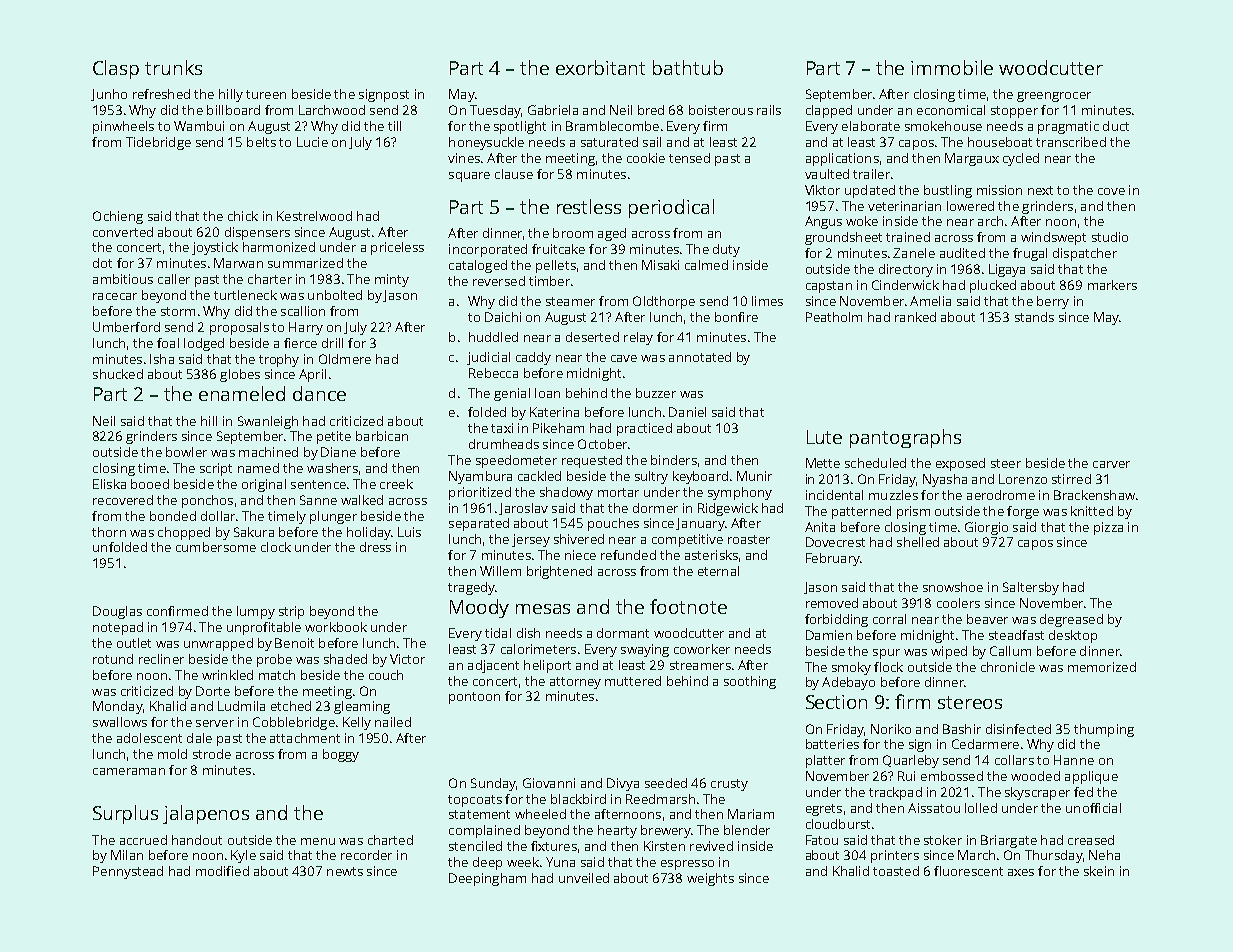 This screenshot has width=1233, height=952. What do you see at coordinates (516, 461) in the screenshot?
I see `speedometer` at bounding box center [516, 461].
